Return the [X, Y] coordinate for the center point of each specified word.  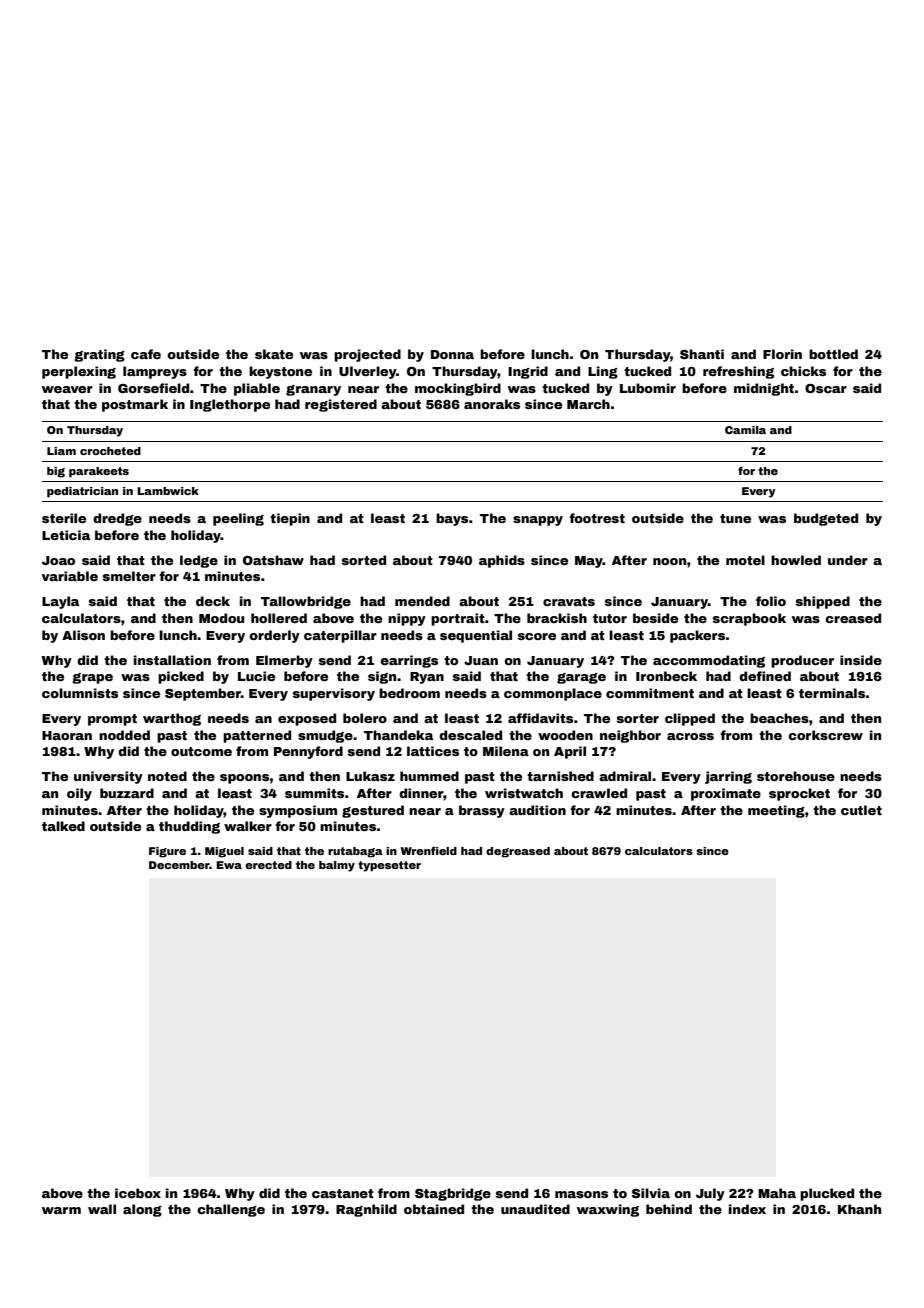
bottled [833, 354]
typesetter [389, 866]
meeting [776, 811]
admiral [625, 776]
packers [697, 636]
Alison [83, 635]
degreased [518, 852]
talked [63, 826]
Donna [452, 354]
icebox [138, 1193]
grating [99, 355]
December [179, 865]
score [537, 636]
